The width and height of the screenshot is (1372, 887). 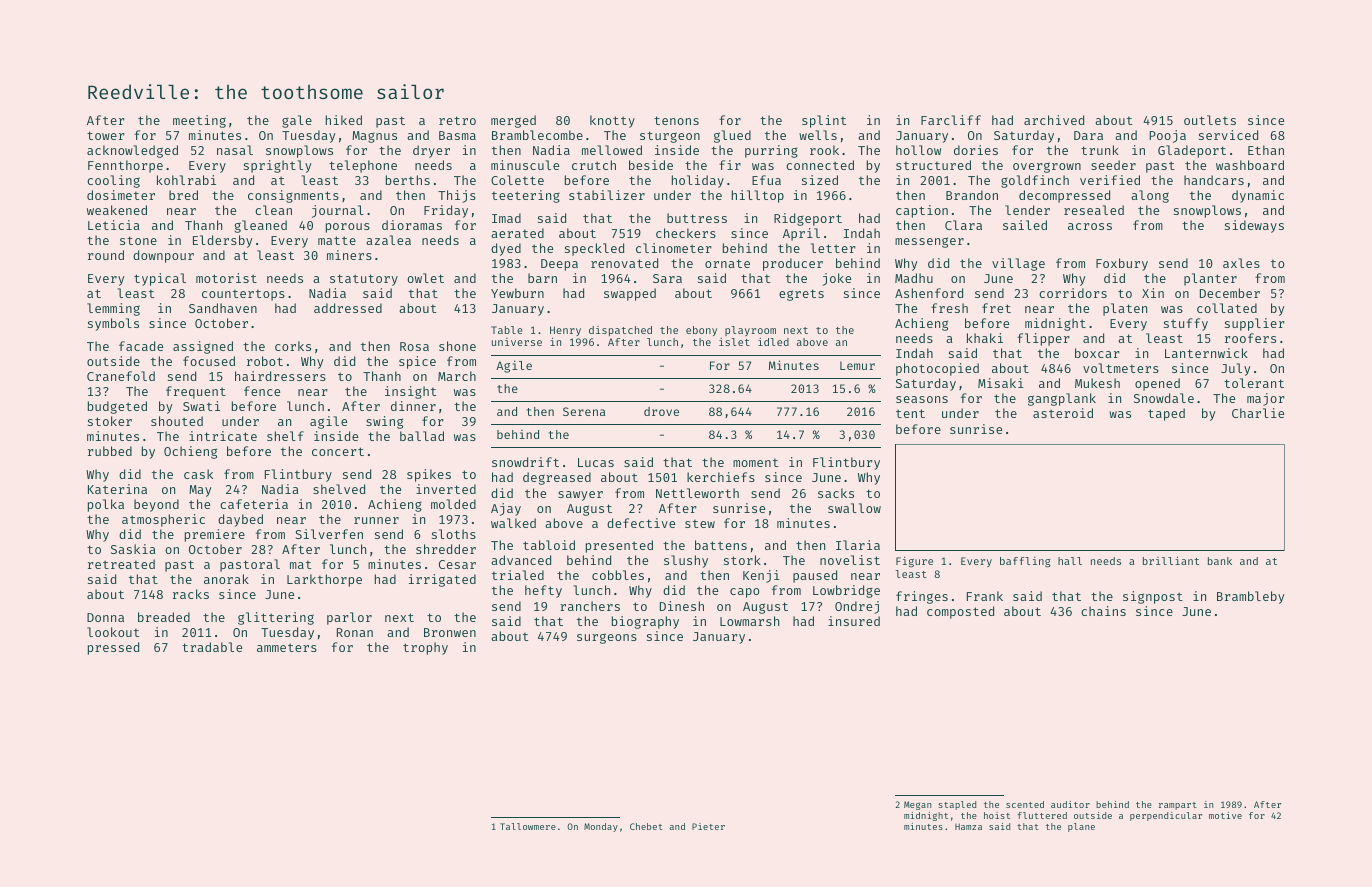 What do you see at coordinates (506, 509) in the screenshot?
I see `Ajay` at bounding box center [506, 509].
